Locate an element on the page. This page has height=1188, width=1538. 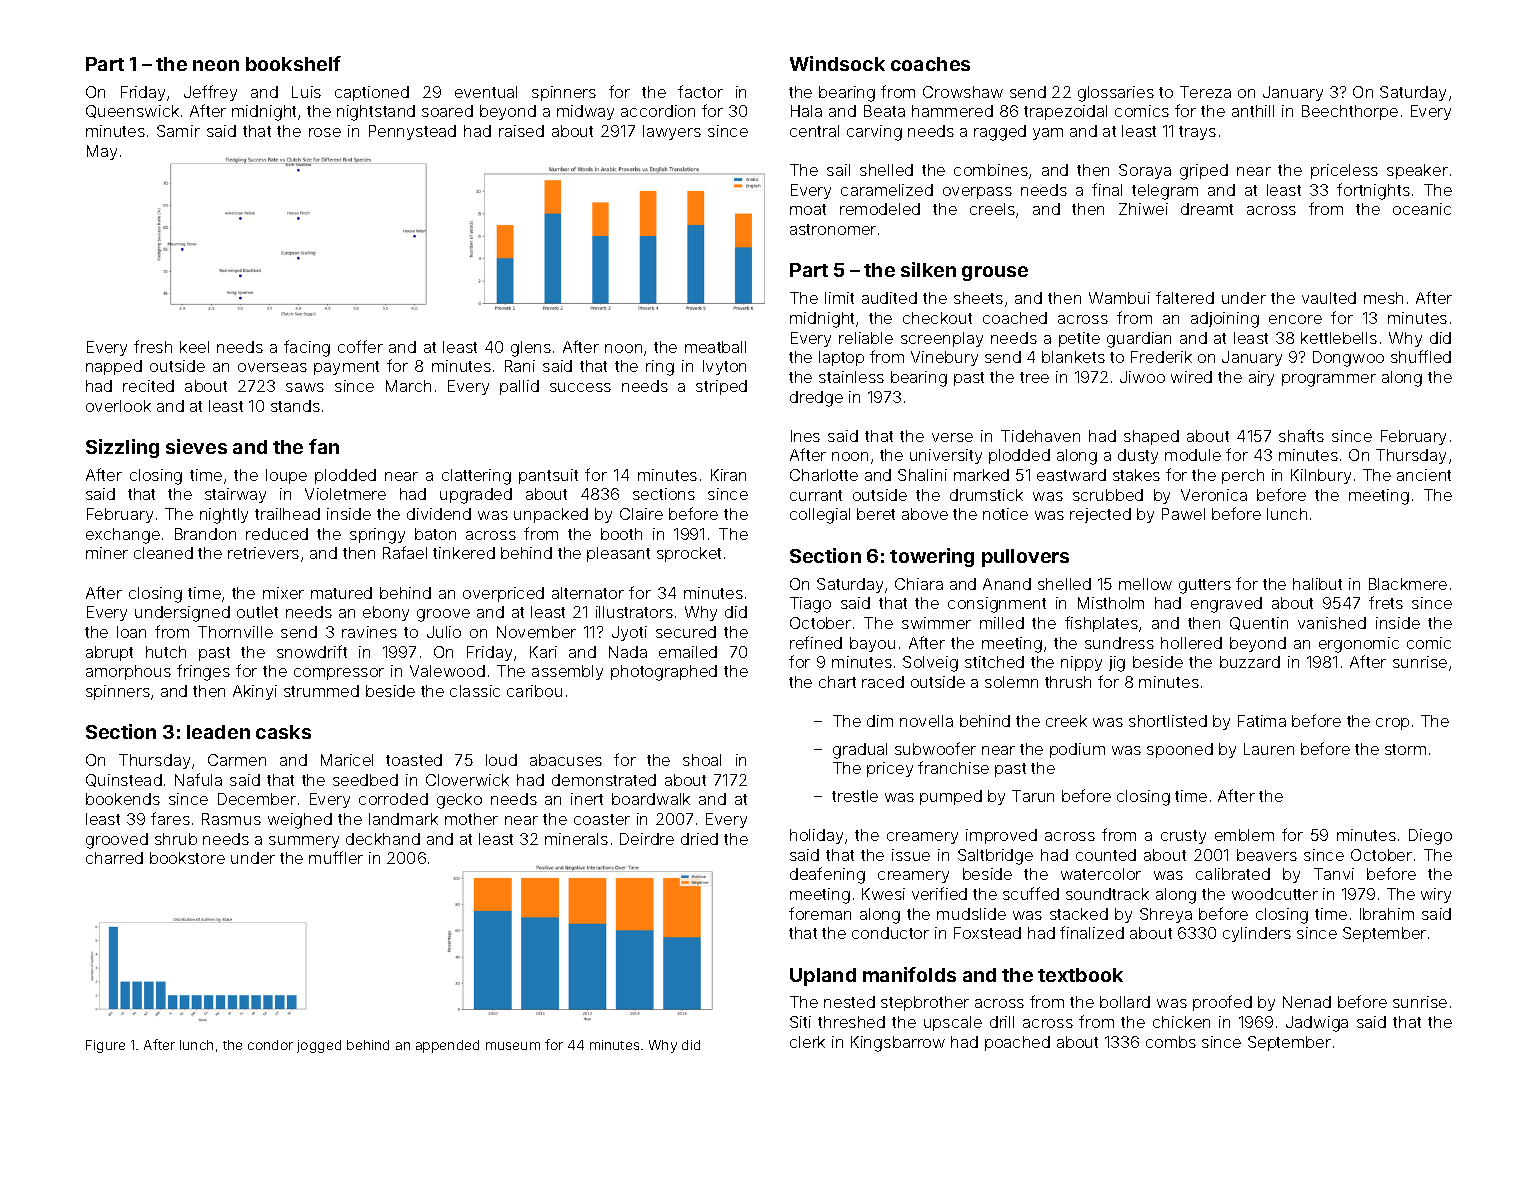
Veronica is located at coordinates (1214, 495).
